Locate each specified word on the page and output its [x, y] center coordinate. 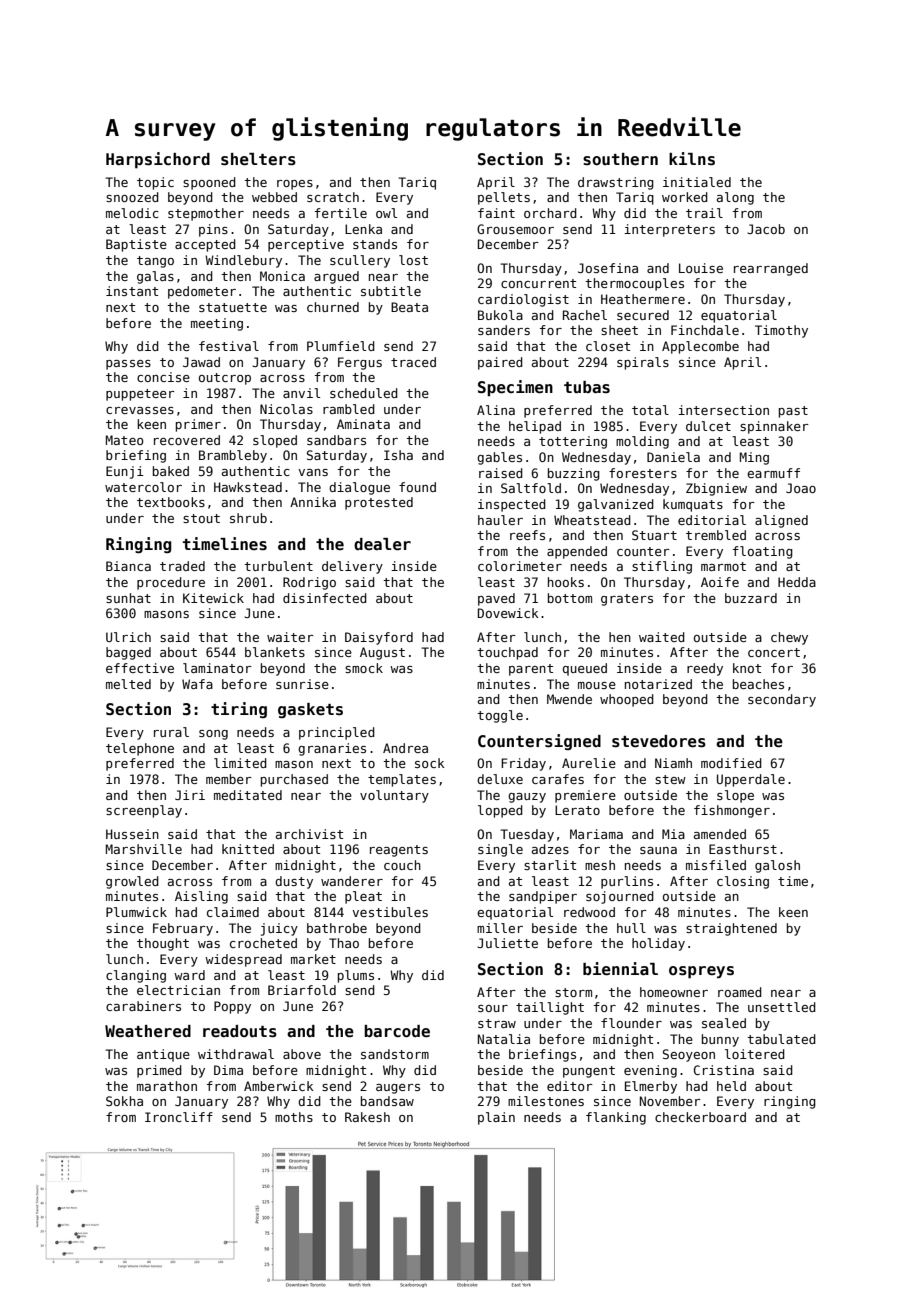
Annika [313, 502]
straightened [731, 929]
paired [500, 363]
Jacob [766, 229]
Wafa [197, 684]
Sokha [124, 1101]
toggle [500, 716]
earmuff [773, 473]
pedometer [202, 292]
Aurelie [589, 763]
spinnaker [774, 427]
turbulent [278, 566]
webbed [274, 197]
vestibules [390, 912]
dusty [294, 882]
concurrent [538, 283]
